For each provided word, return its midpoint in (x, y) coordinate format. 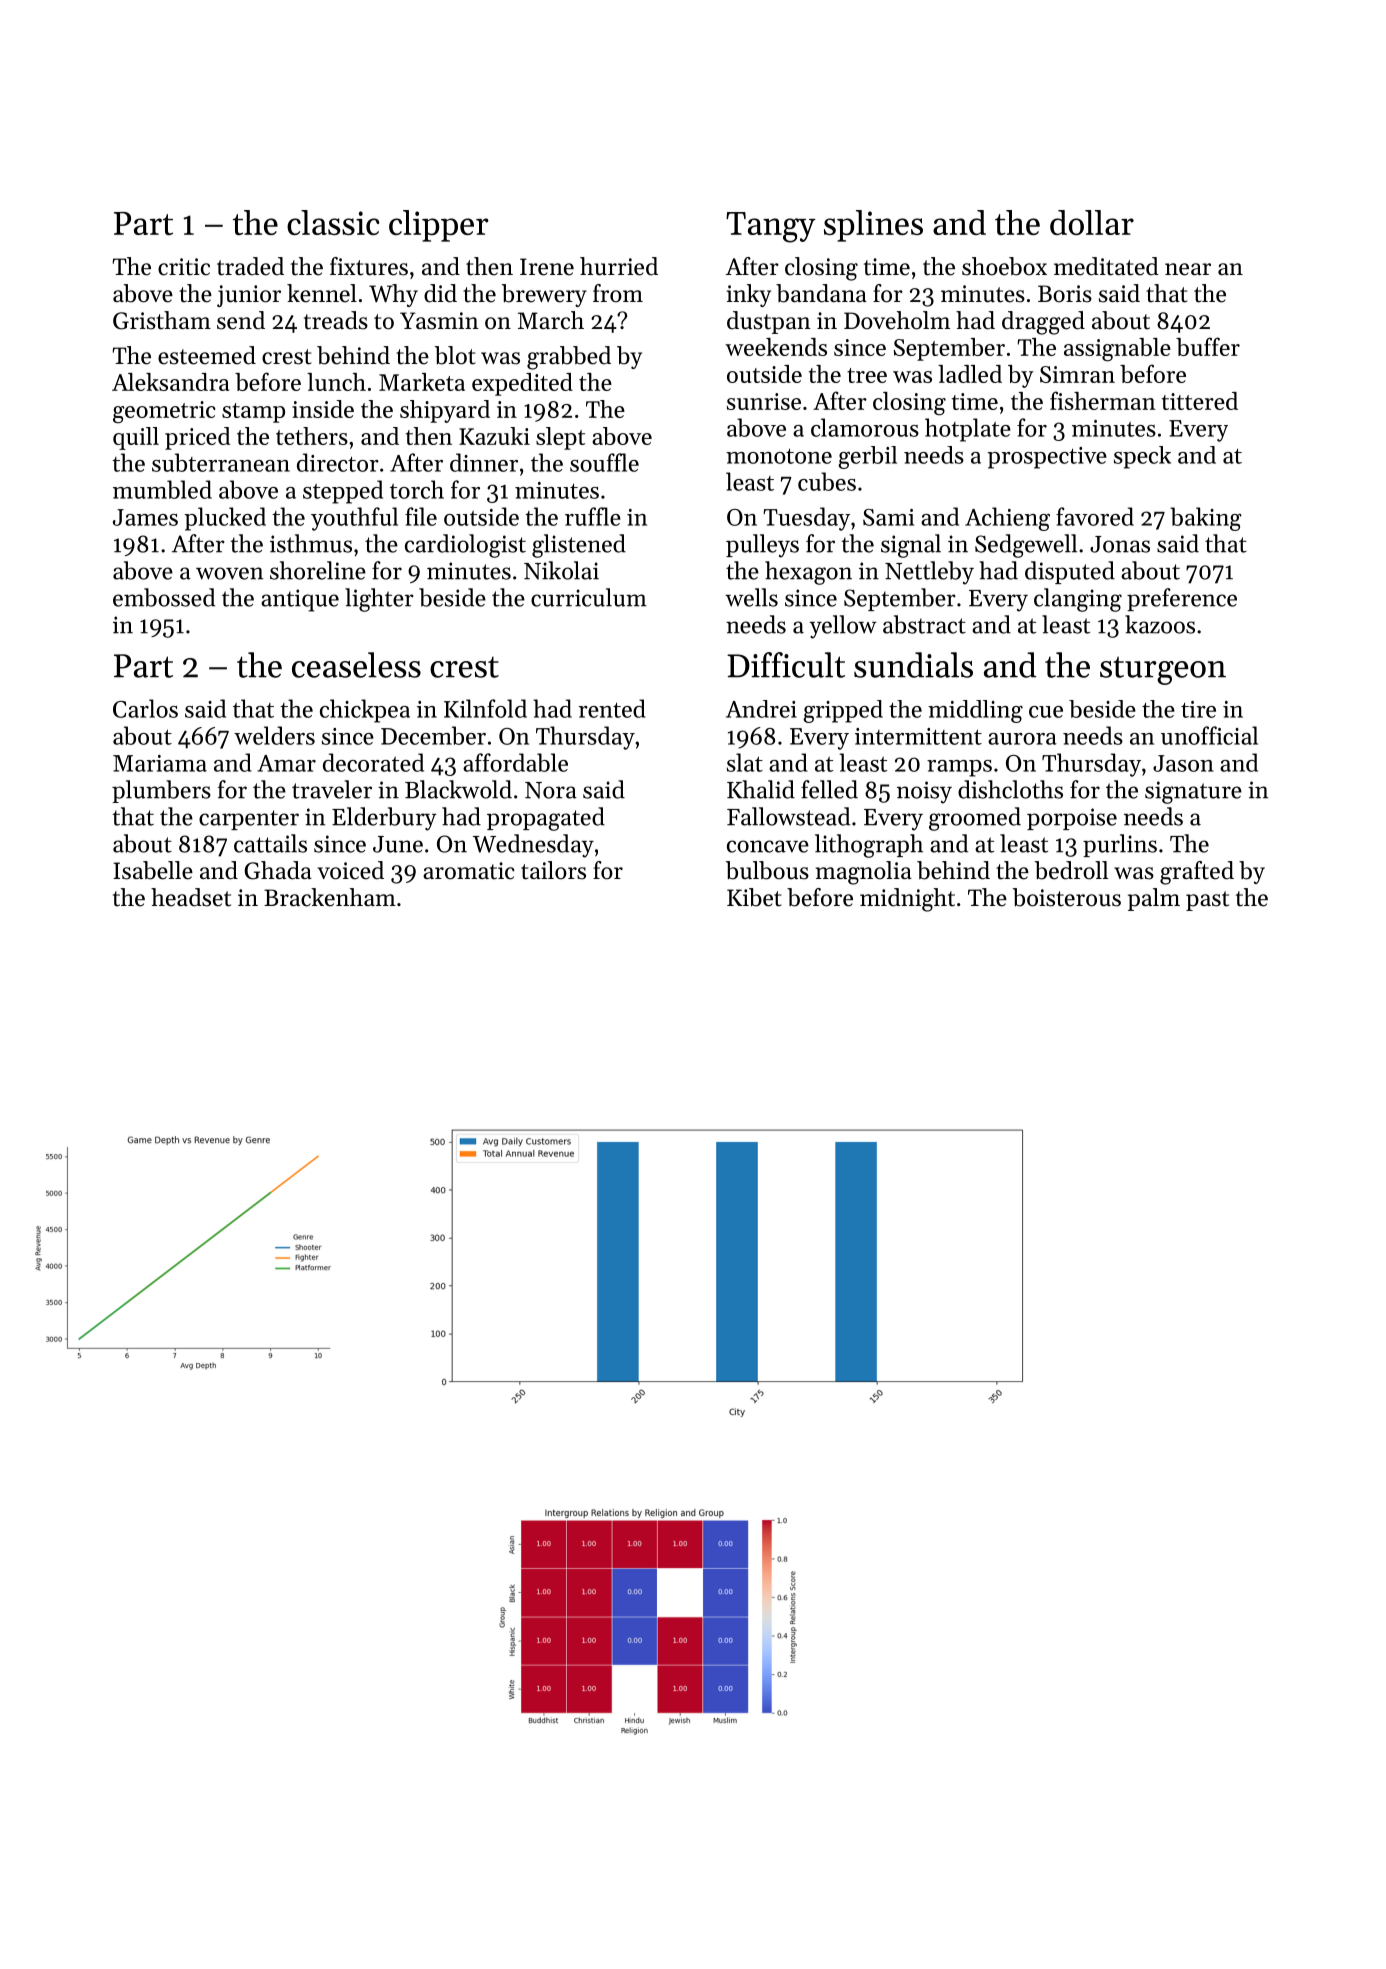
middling (975, 711)
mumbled (162, 489)
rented (612, 708)
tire (1198, 709)
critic (184, 267)
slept (560, 438)
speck (1142, 457)
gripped (843, 711)
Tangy (771, 227)
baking (1206, 519)
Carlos (145, 708)
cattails (270, 843)
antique (300, 600)
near (1188, 269)
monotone (779, 456)
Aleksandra (170, 382)
